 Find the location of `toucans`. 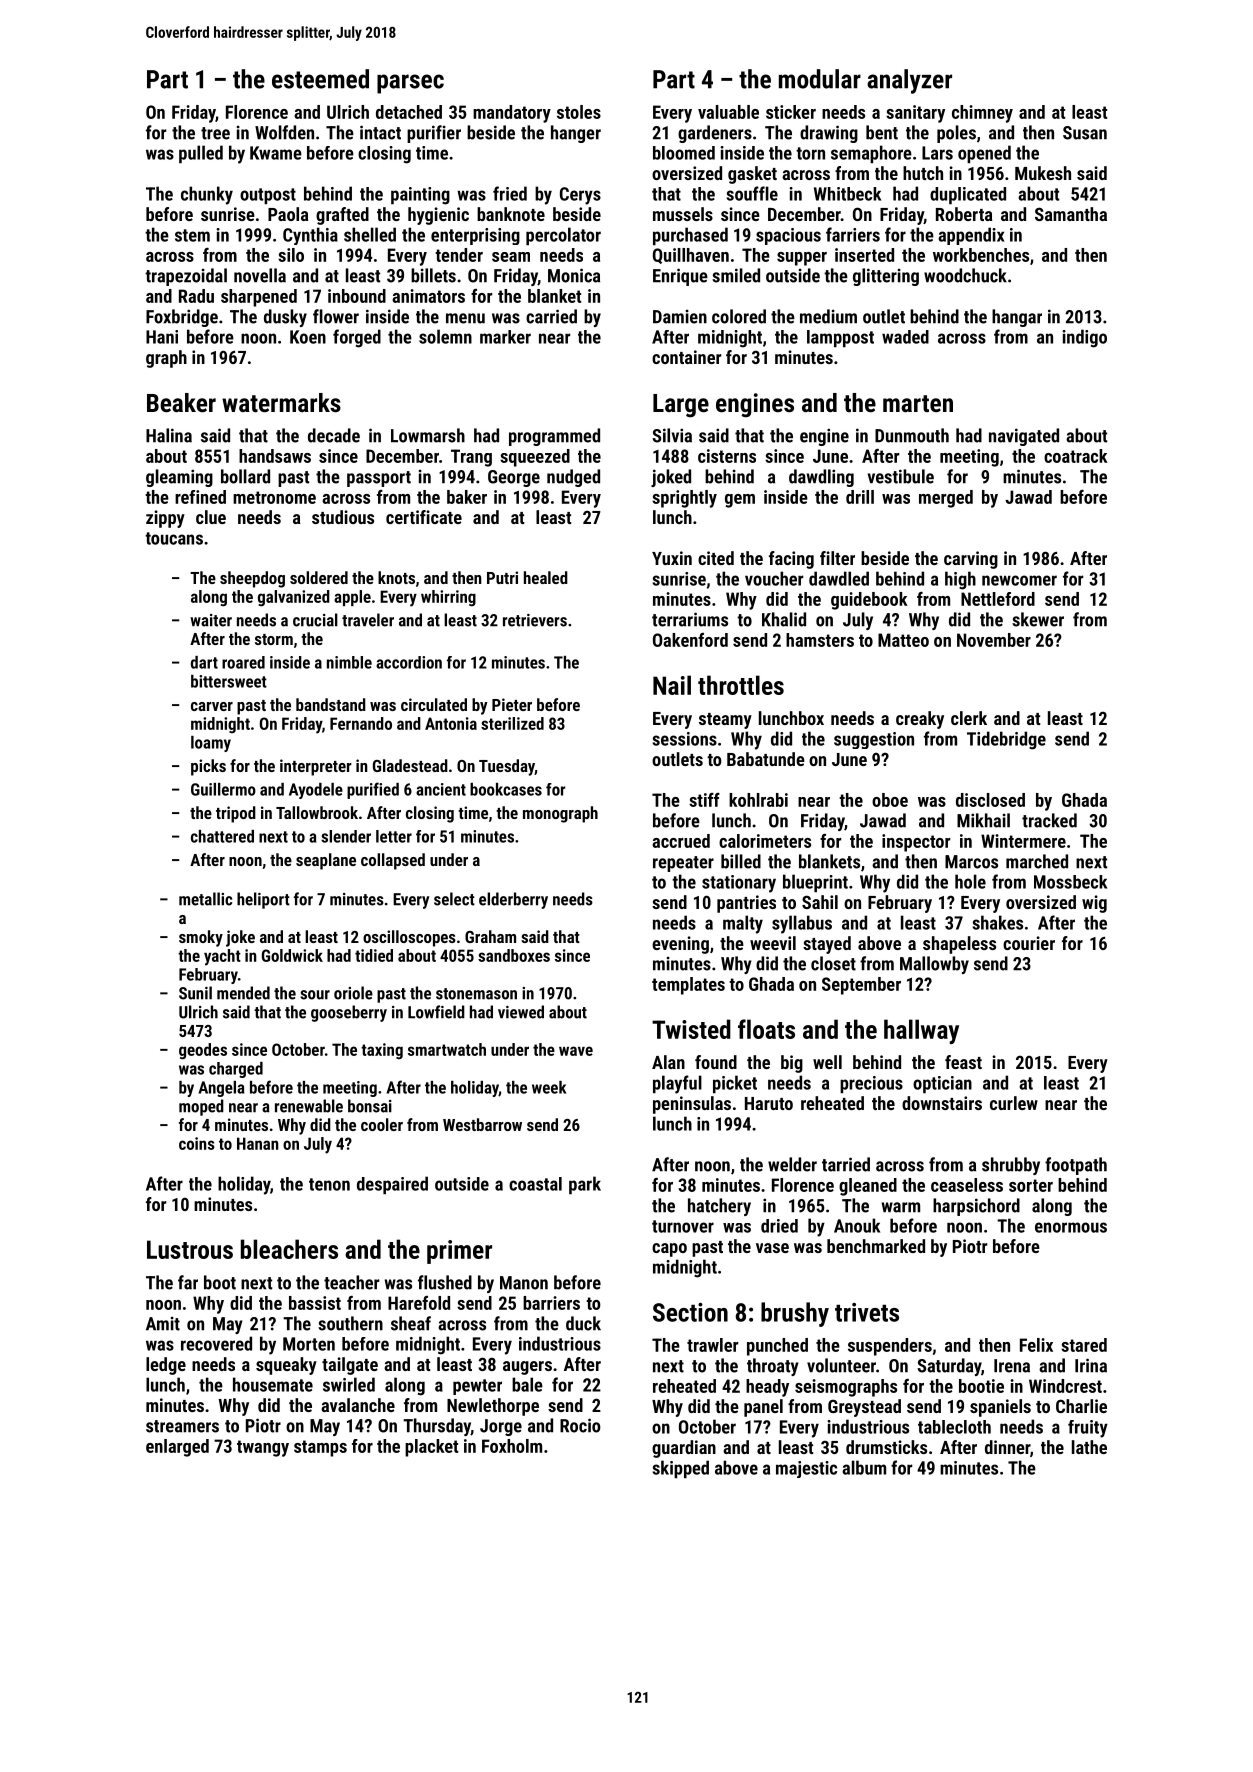

toucans is located at coordinates (174, 538).
